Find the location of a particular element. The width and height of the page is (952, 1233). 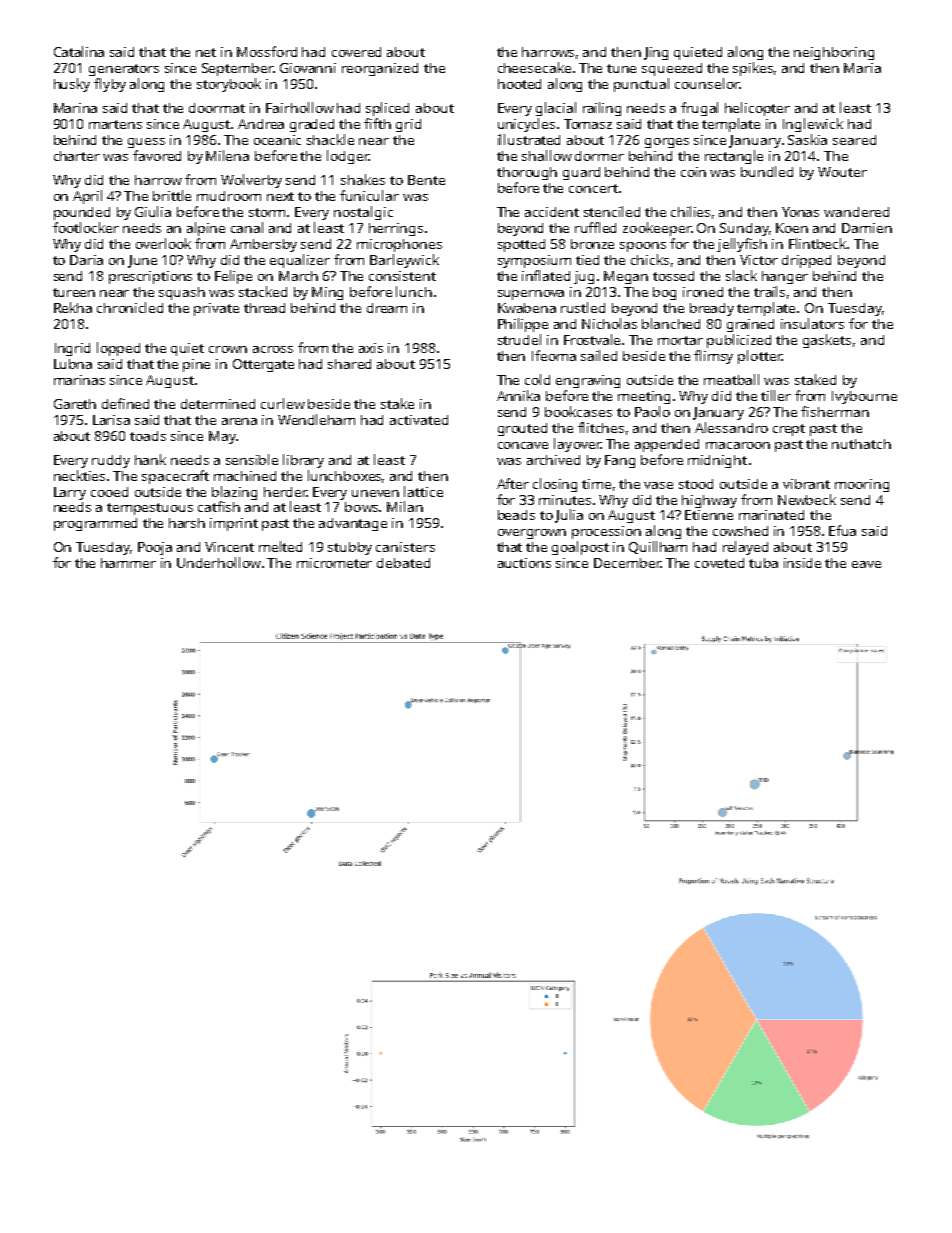

spikes is located at coordinates (753, 69).
